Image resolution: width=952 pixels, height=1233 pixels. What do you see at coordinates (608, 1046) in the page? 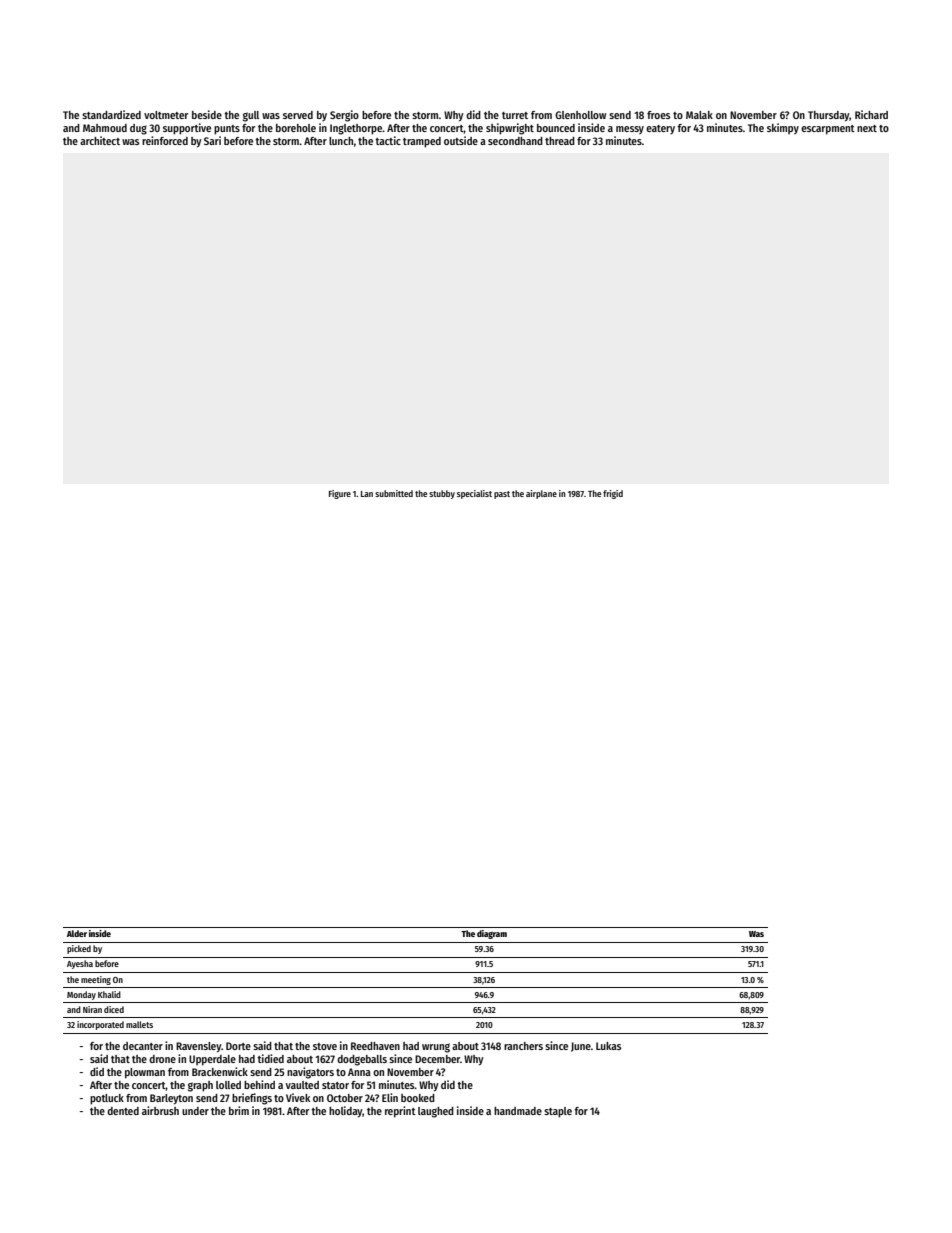
I see `Lukas` at bounding box center [608, 1046].
